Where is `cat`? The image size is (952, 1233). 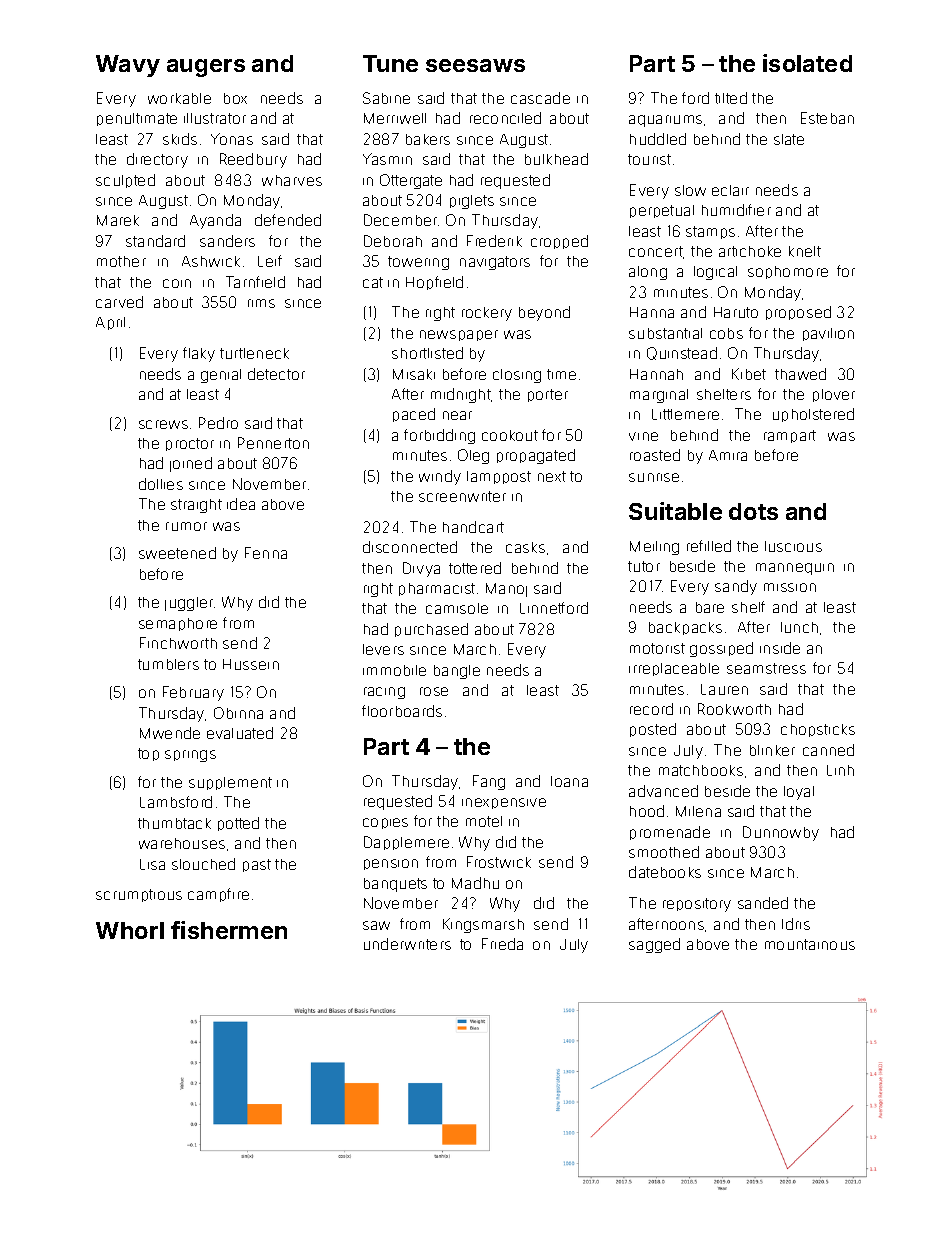
cat is located at coordinates (373, 282).
